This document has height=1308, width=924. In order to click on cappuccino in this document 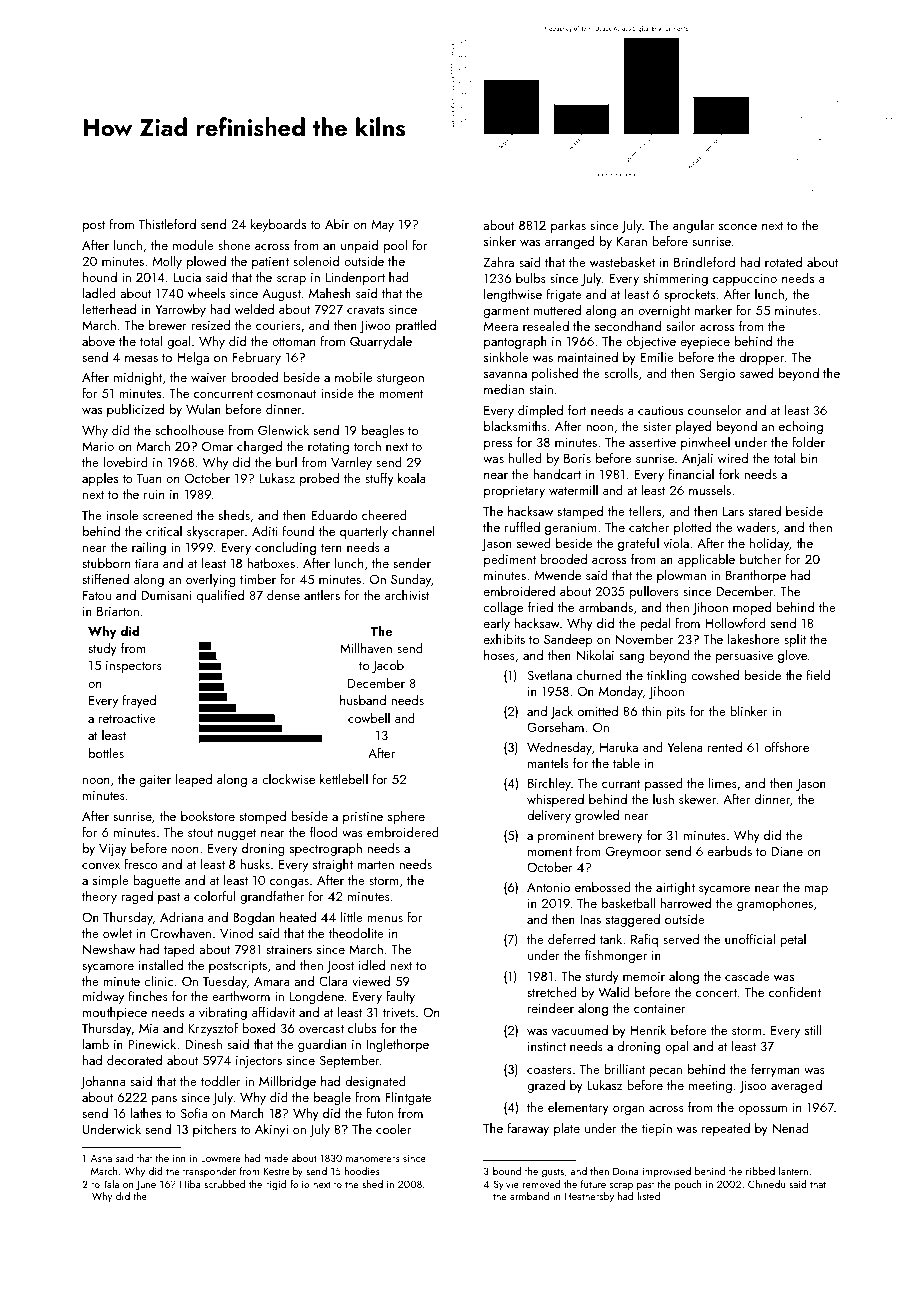, I will do `click(745, 280)`.
